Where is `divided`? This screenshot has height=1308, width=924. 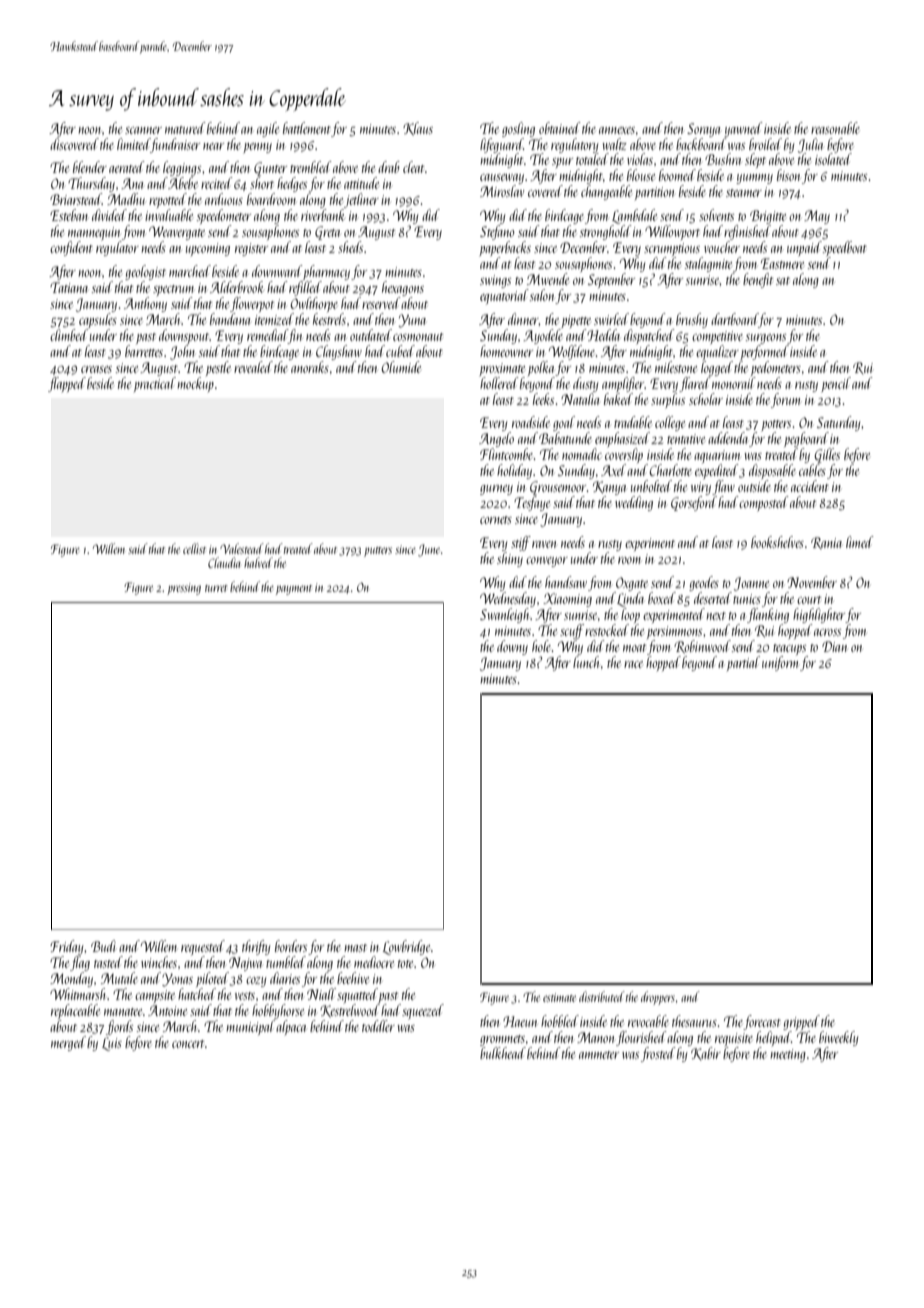
divided is located at coordinates (109, 215).
